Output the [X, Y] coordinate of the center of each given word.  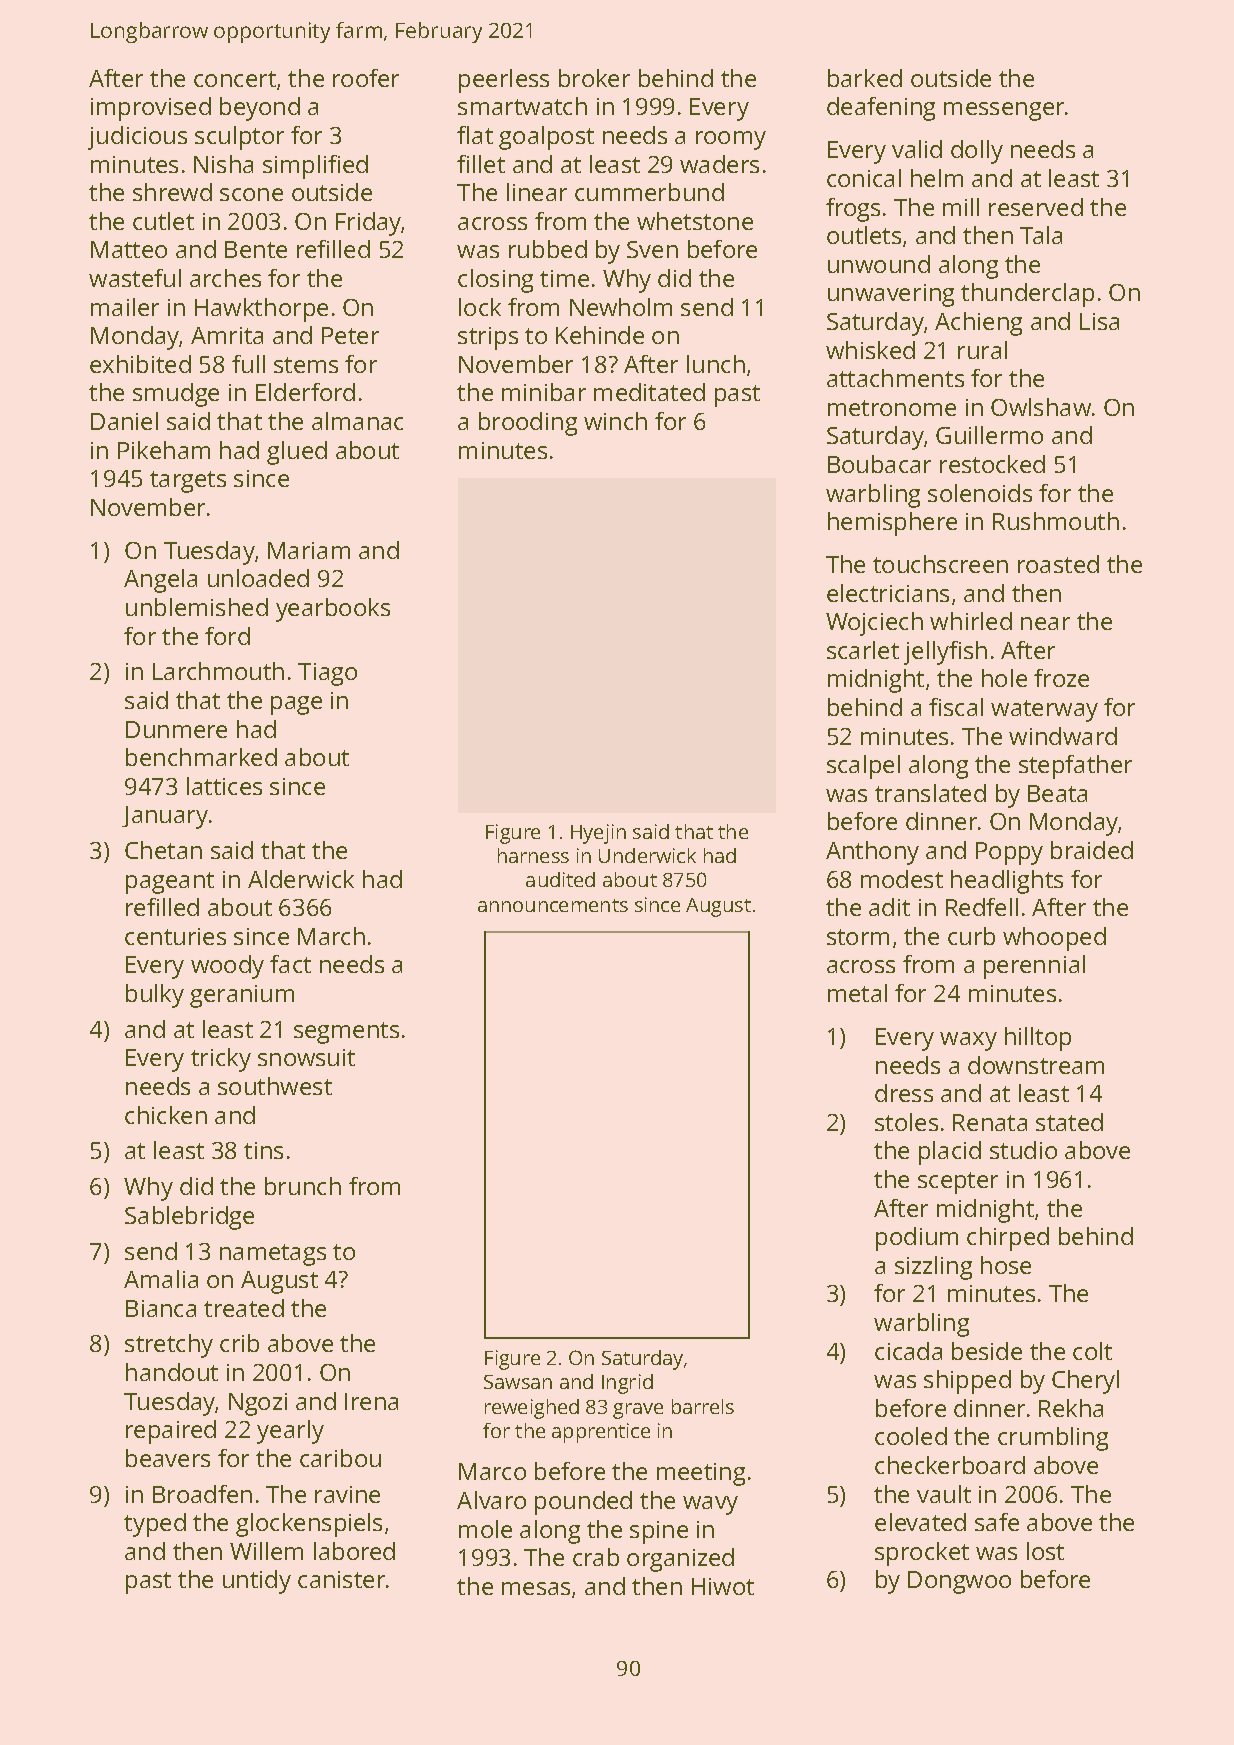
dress [904, 1093]
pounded [583, 1503]
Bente [256, 249]
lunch [716, 364]
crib [239, 1343]
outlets [864, 235]
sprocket [922, 1554]
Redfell [982, 907]
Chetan [163, 850]
